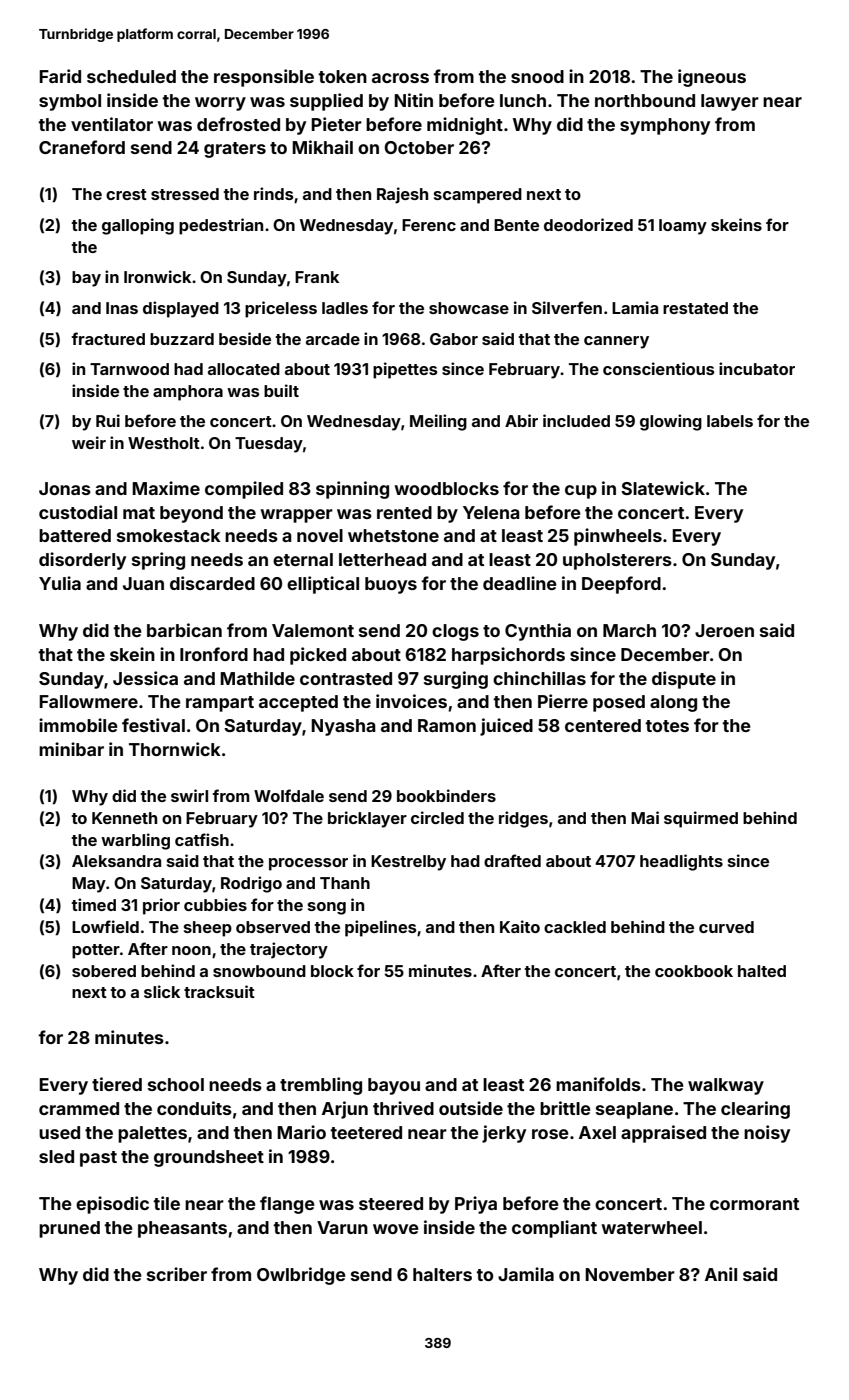  What do you see at coordinates (730, 102) in the page?
I see `lawyer` at bounding box center [730, 102].
